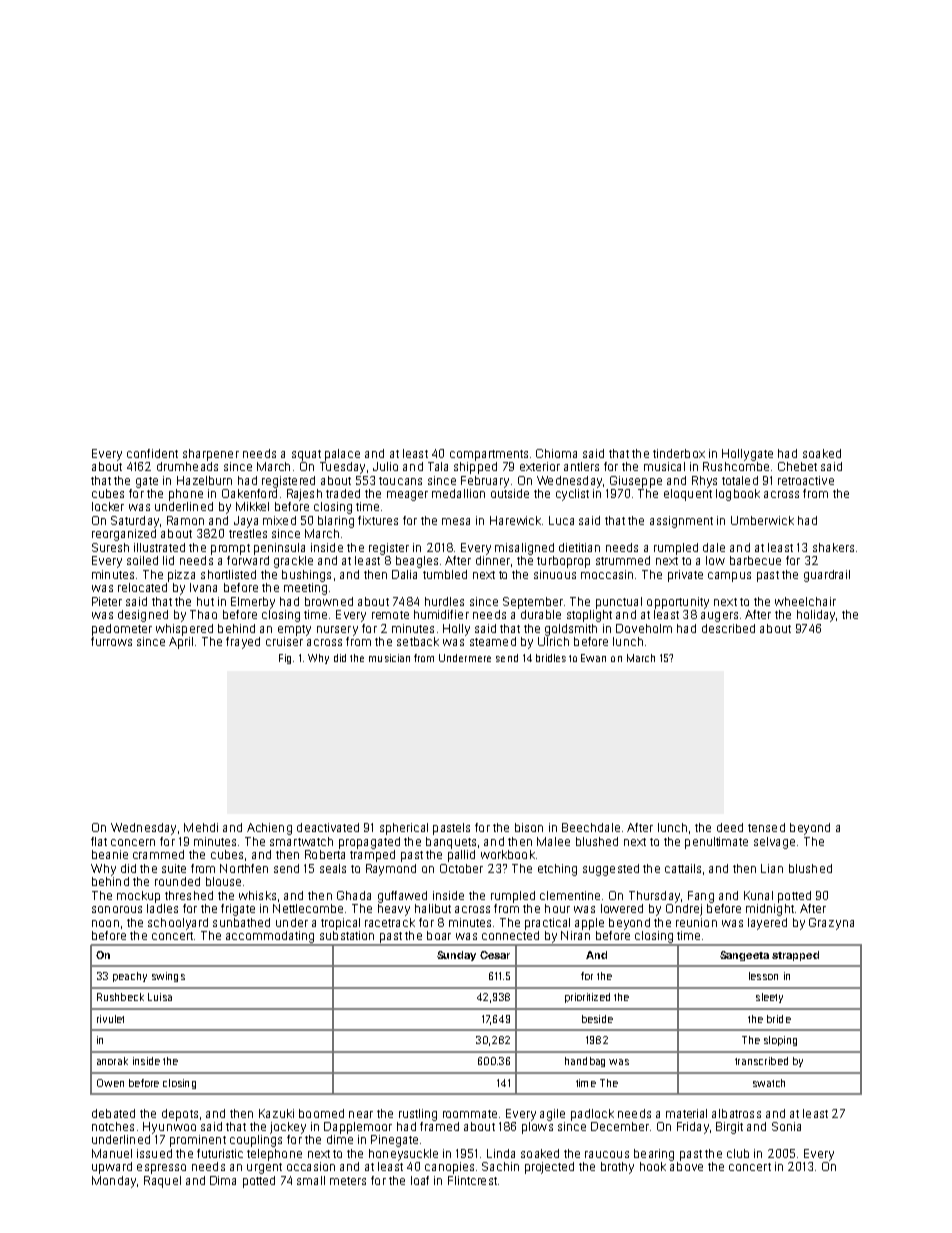 The image size is (952, 1233). Describe the element at coordinates (404, 829) in the screenshot. I see `spherical` at that location.
